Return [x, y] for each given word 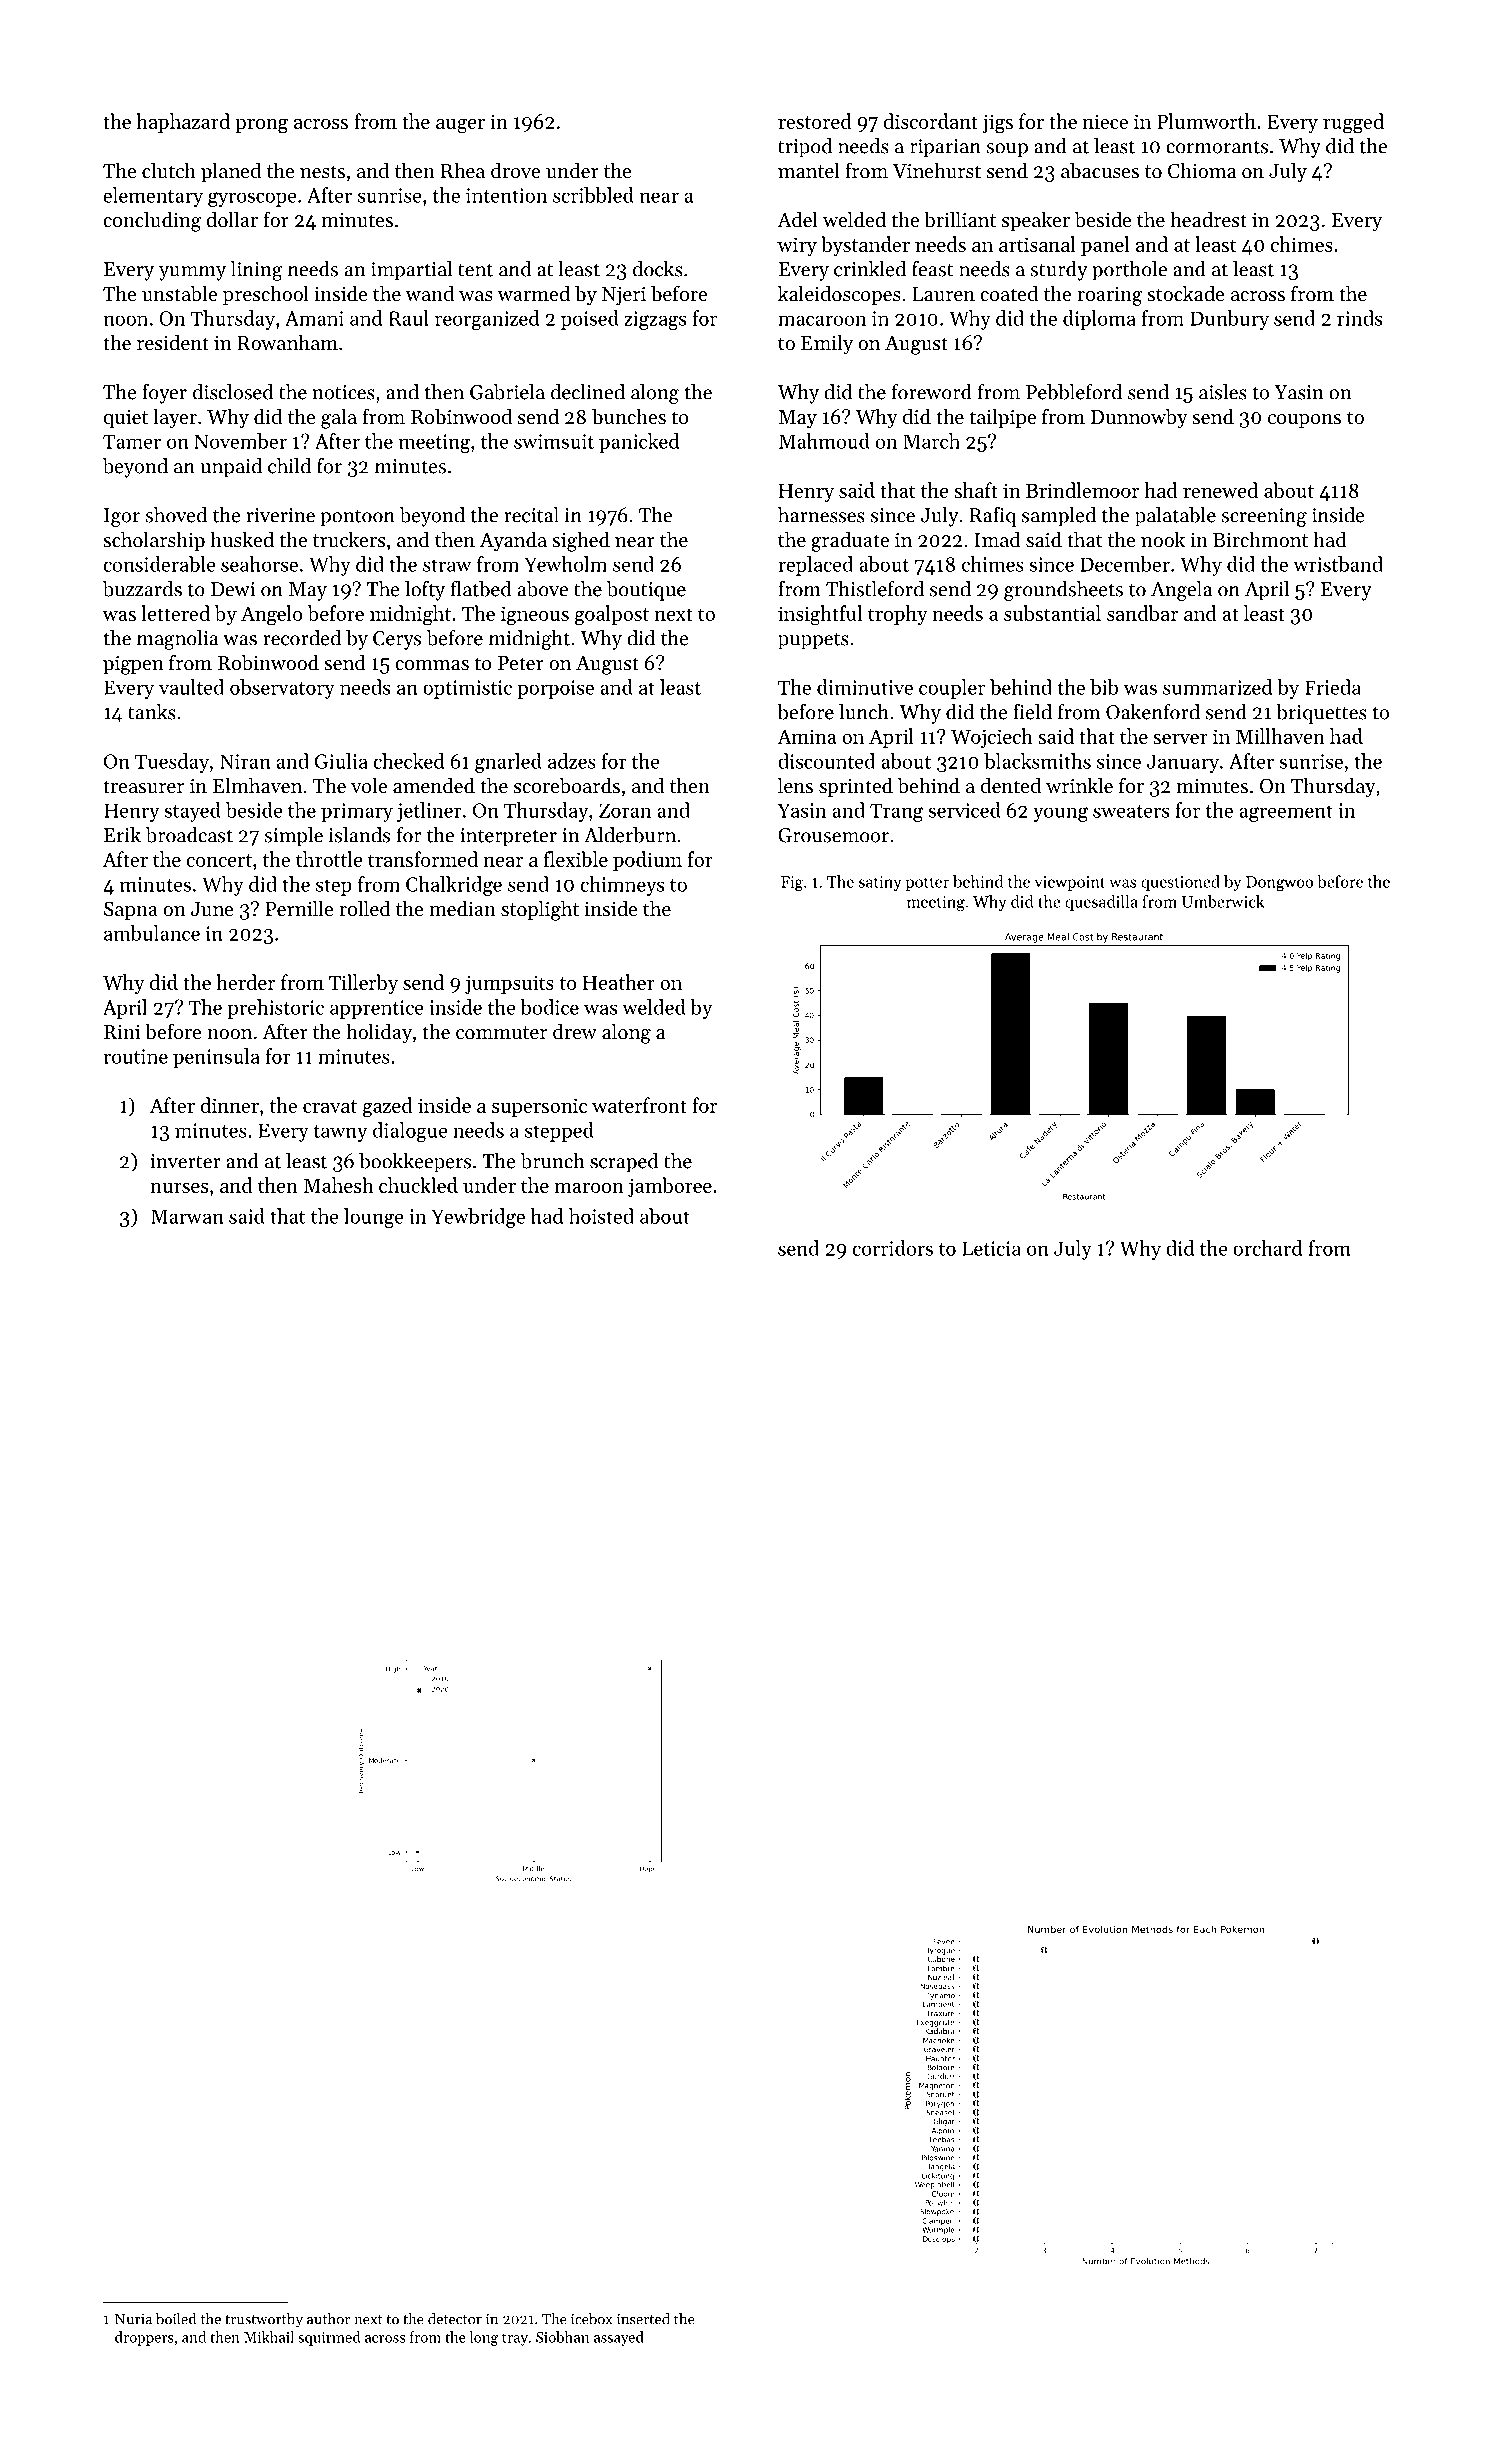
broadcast [189, 835]
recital [531, 515]
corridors [892, 1248]
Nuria [133, 2319]
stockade [1186, 293]
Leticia [991, 1248]
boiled [176, 2319]
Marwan [187, 1216]
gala [339, 418]
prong [261, 126]
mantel [809, 170]
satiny [880, 883]
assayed [619, 2338]
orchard [1267, 1248]
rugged [1353, 123]
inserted [643, 2319]
